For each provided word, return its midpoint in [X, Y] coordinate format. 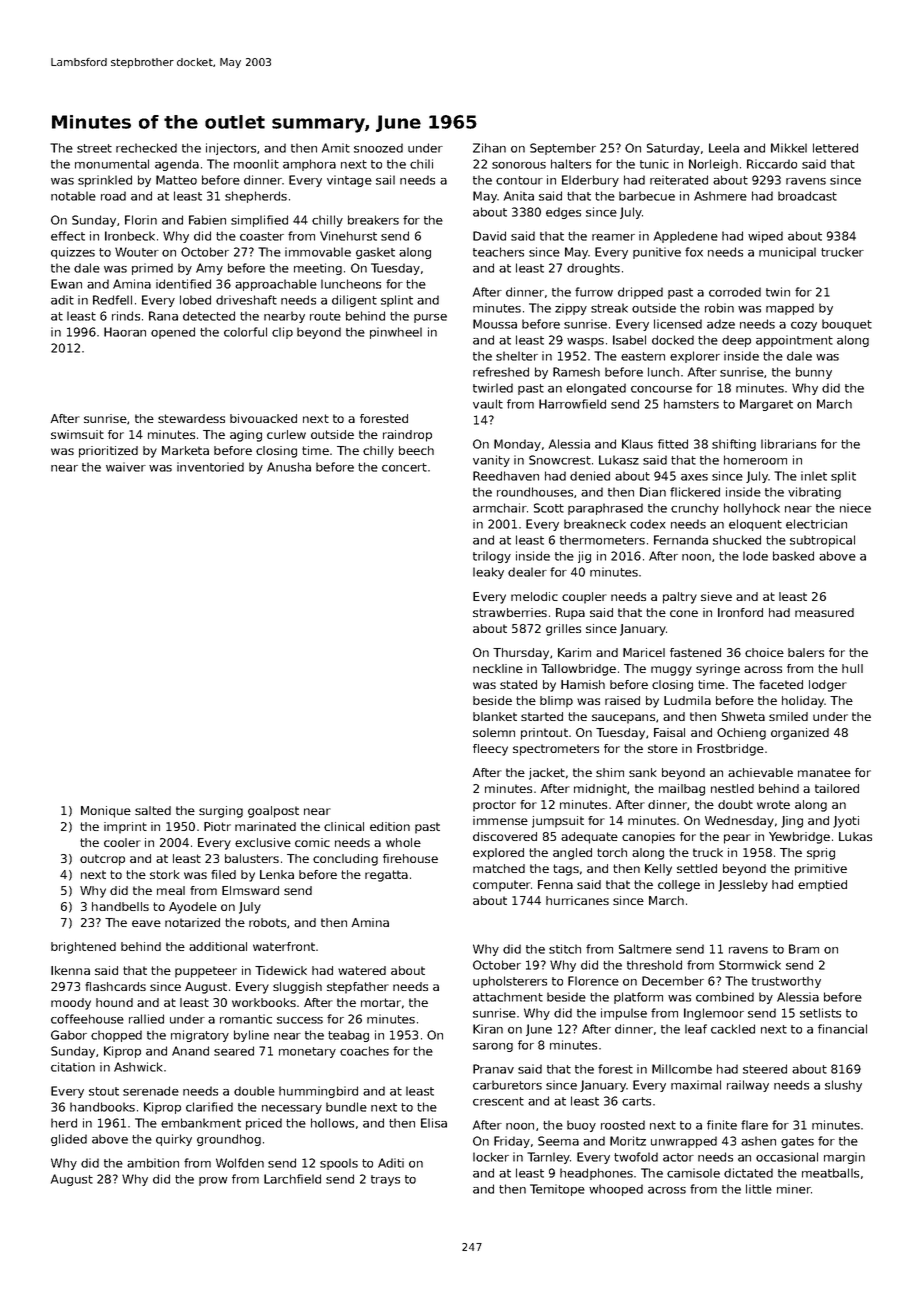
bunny [814, 373]
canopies [648, 838]
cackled [733, 1029]
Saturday [673, 149]
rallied [146, 1019]
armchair [500, 508]
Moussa [495, 324]
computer [502, 886]
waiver [126, 467]
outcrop [102, 860]
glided [69, 1140]
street [94, 148]
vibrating [814, 493]
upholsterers [510, 982]
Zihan [489, 148]
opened [173, 333]
